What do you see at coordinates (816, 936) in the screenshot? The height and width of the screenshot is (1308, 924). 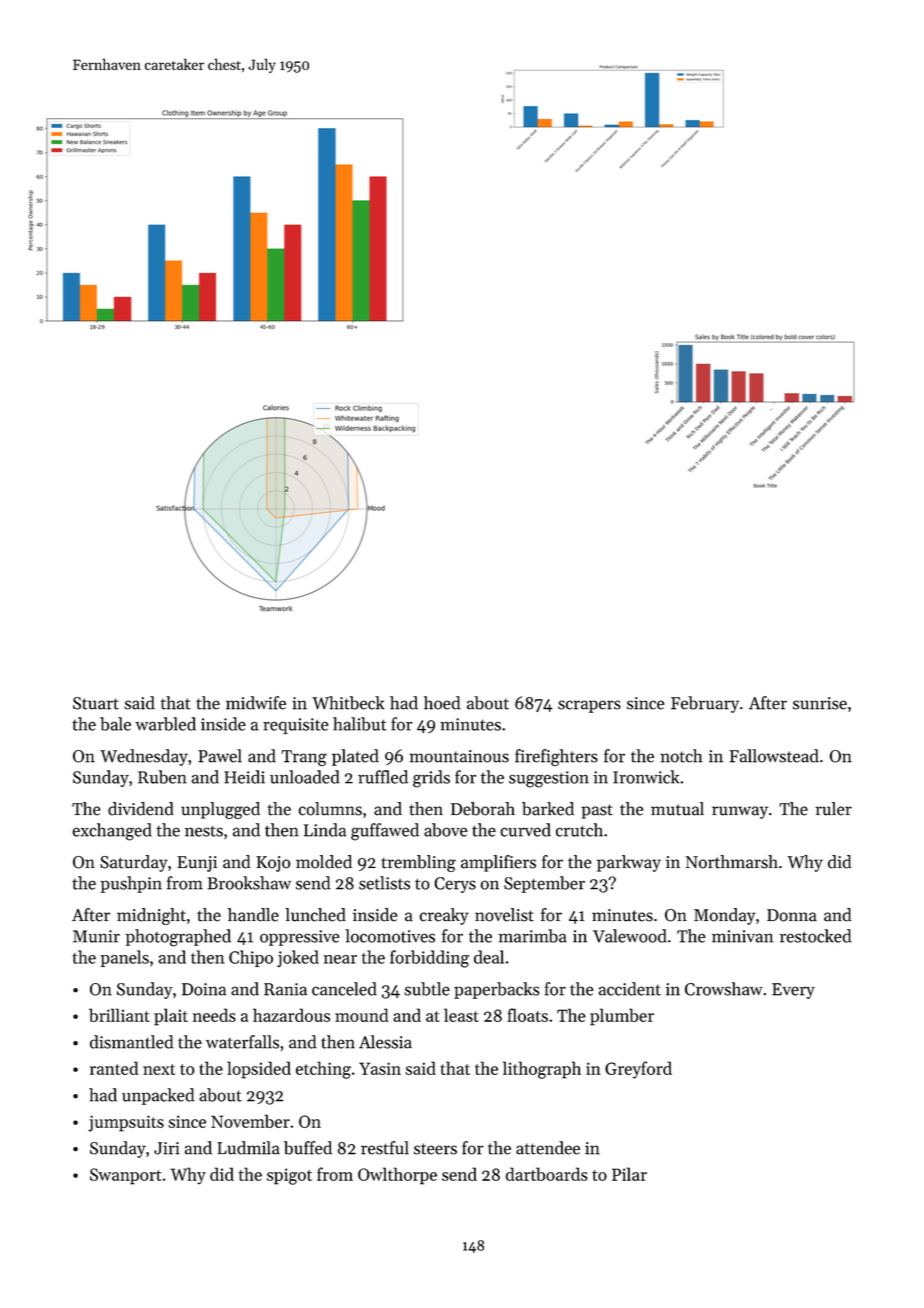 I see `restocked` at bounding box center [816, 936].
